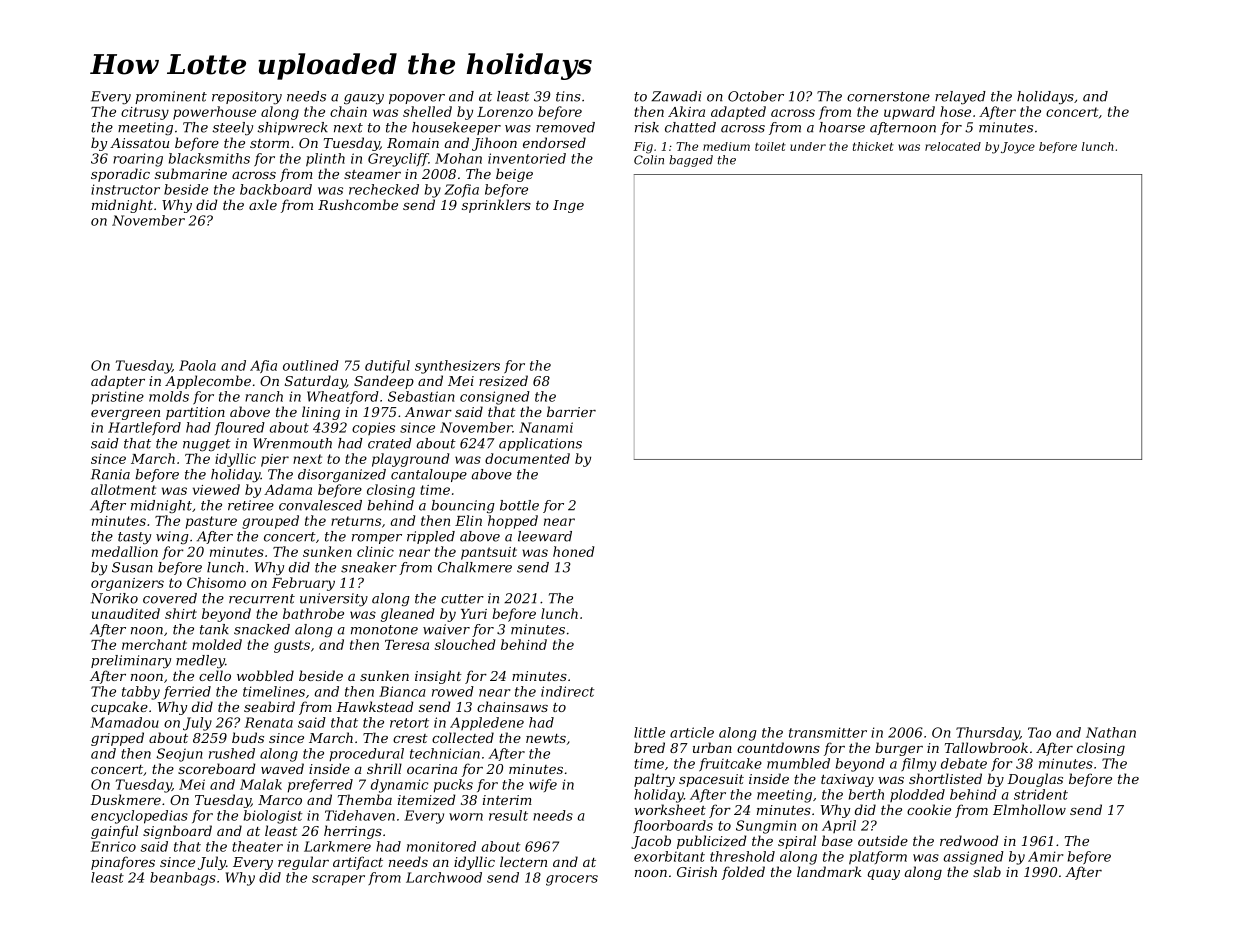 The height and width of the screenshot is (952, 1233). What do you see at coordinates (1039, 732) in the screenshot?
I see `Tao` at bounding box center [1039, 732].
